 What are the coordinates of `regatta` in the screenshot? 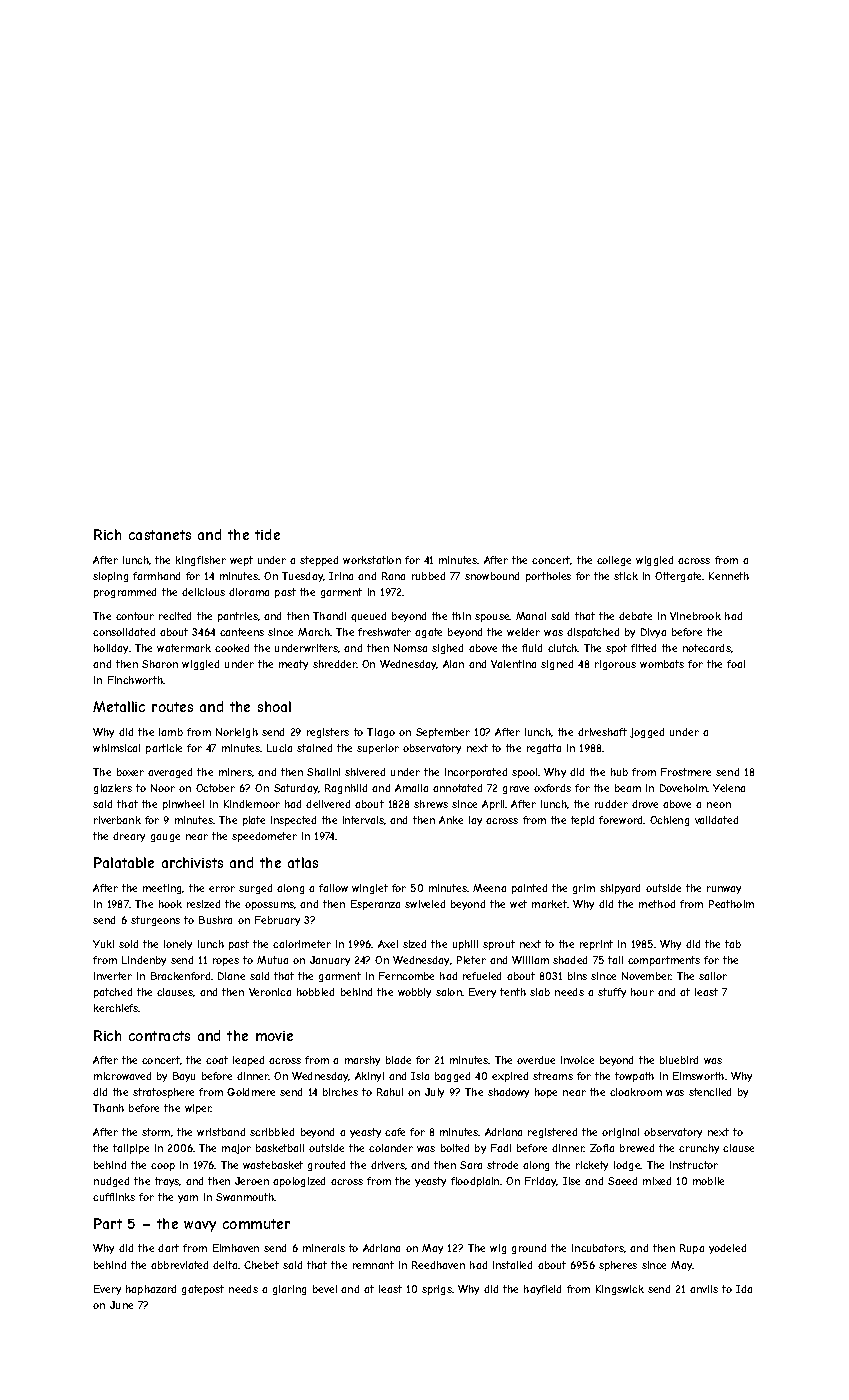 It's located at (544, 749).
